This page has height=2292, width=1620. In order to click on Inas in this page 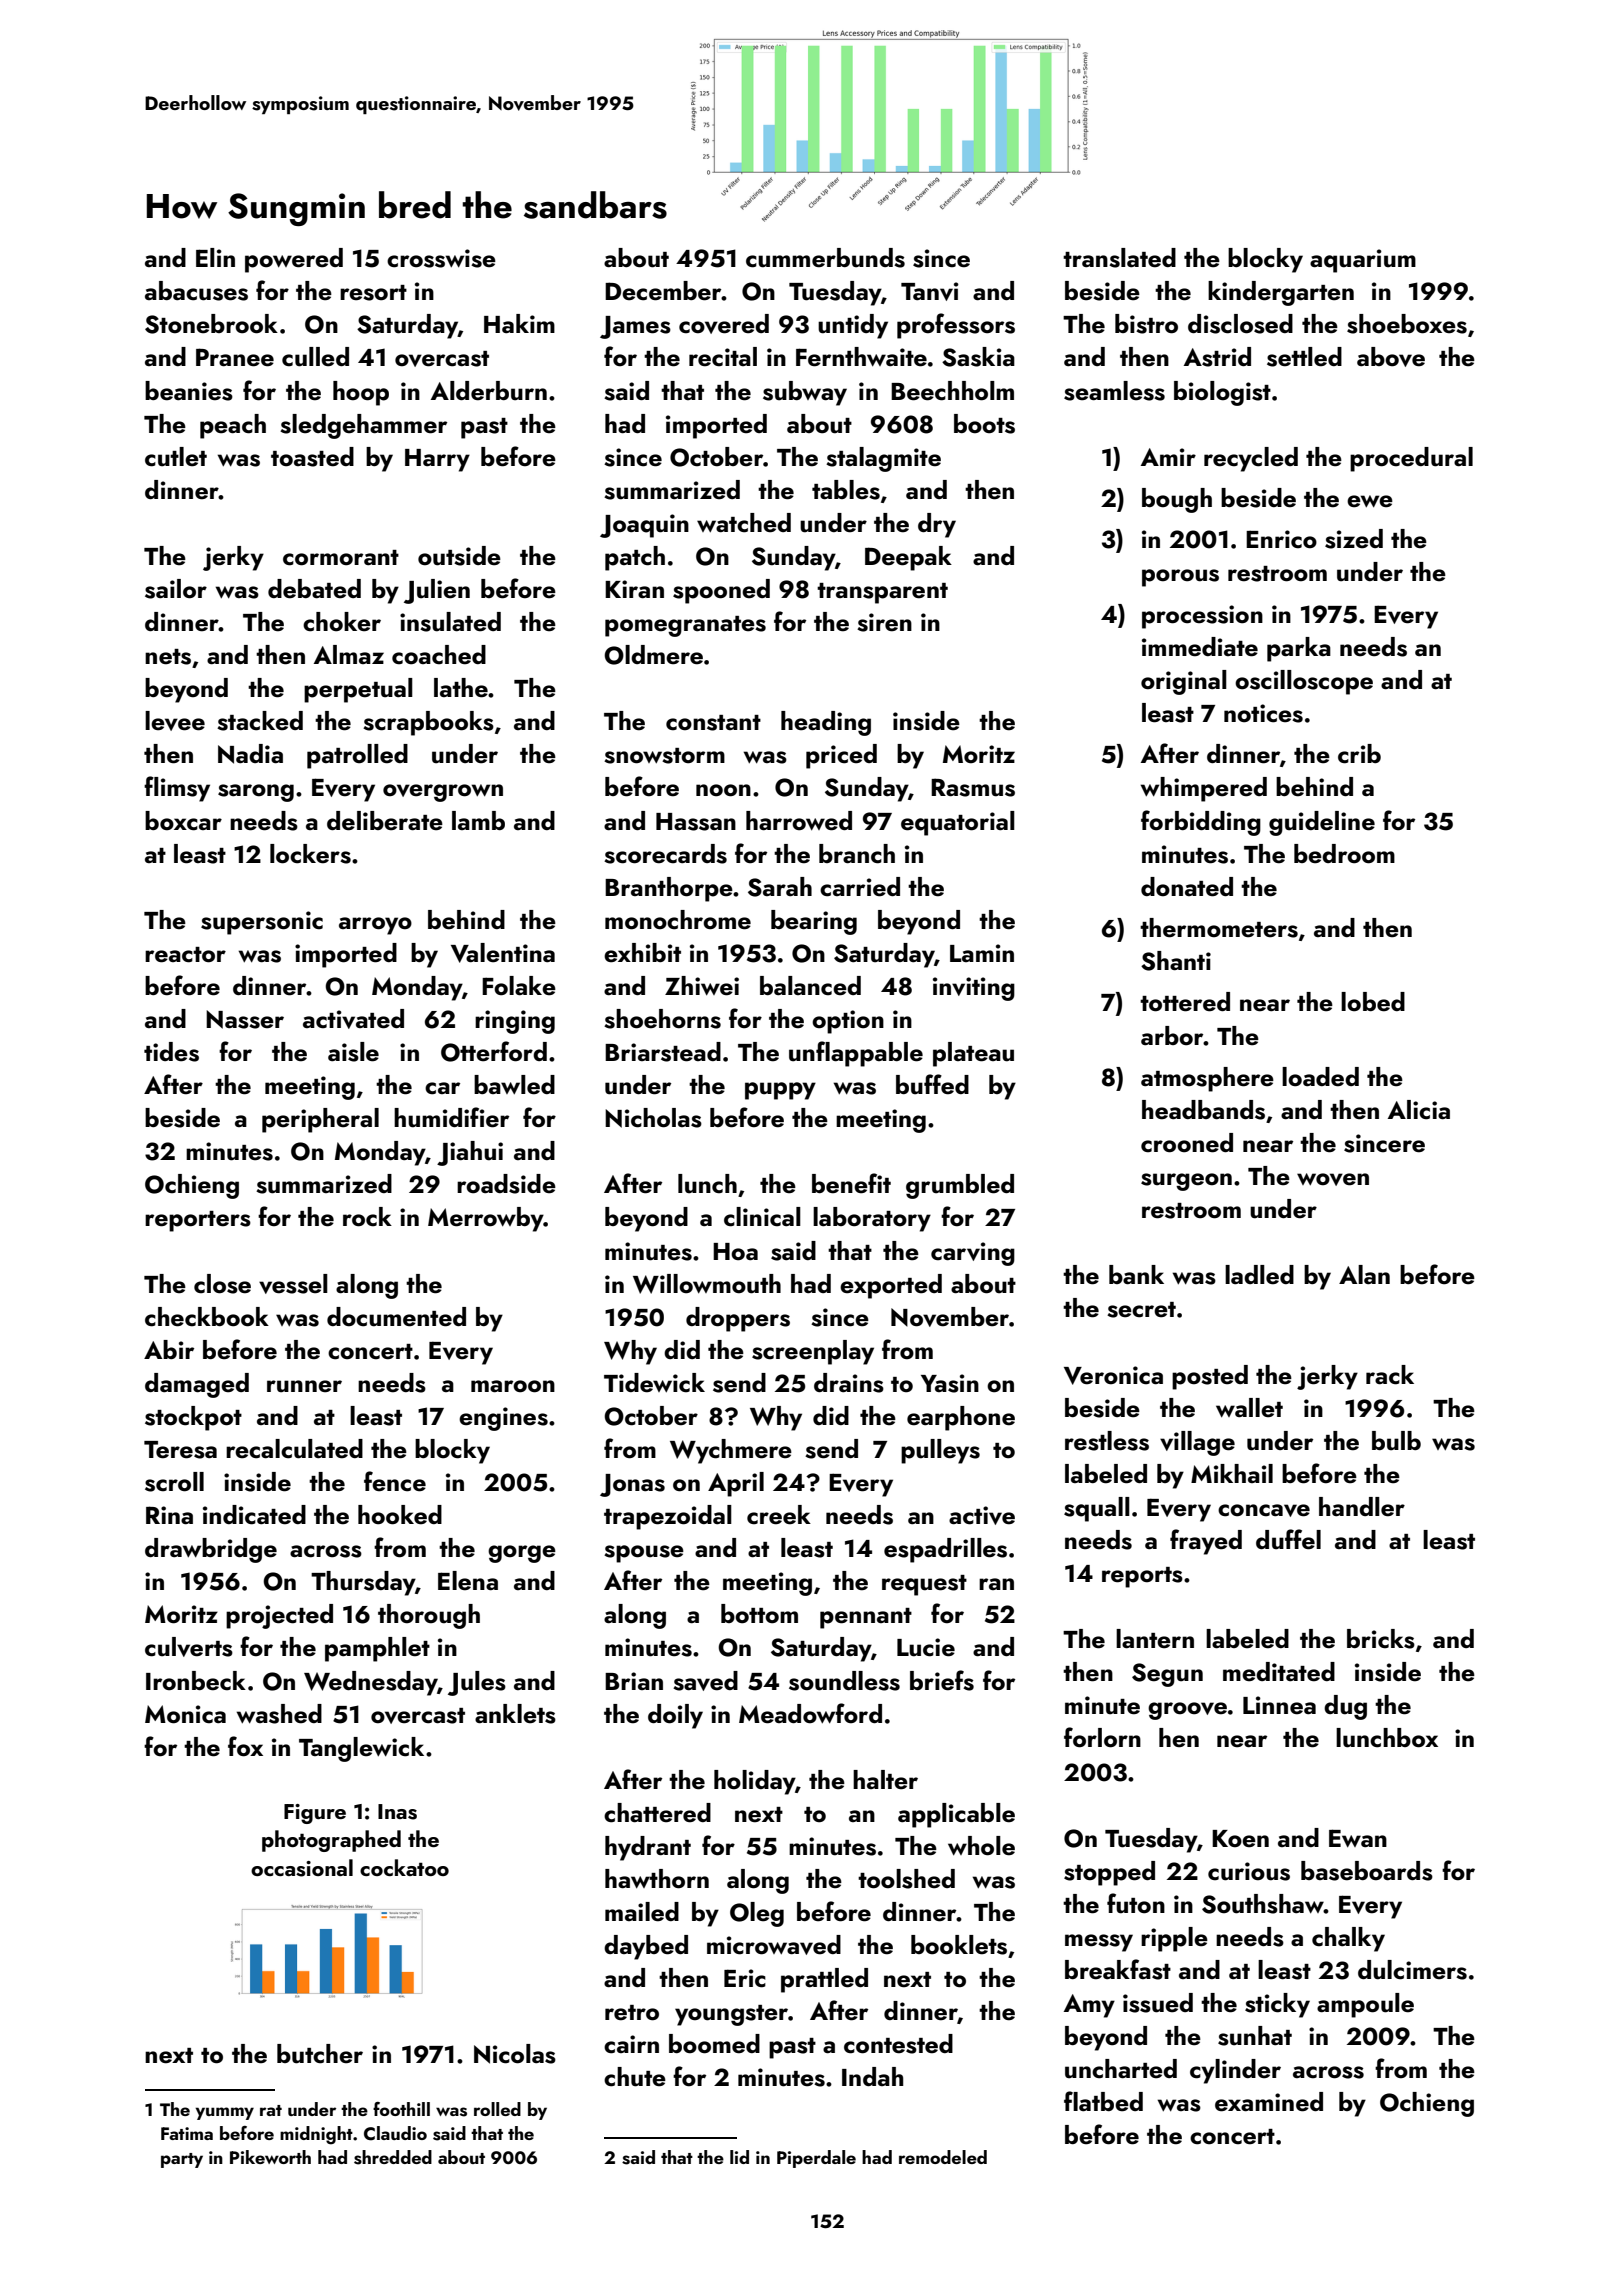, I will do `click(397, 1812)`.
